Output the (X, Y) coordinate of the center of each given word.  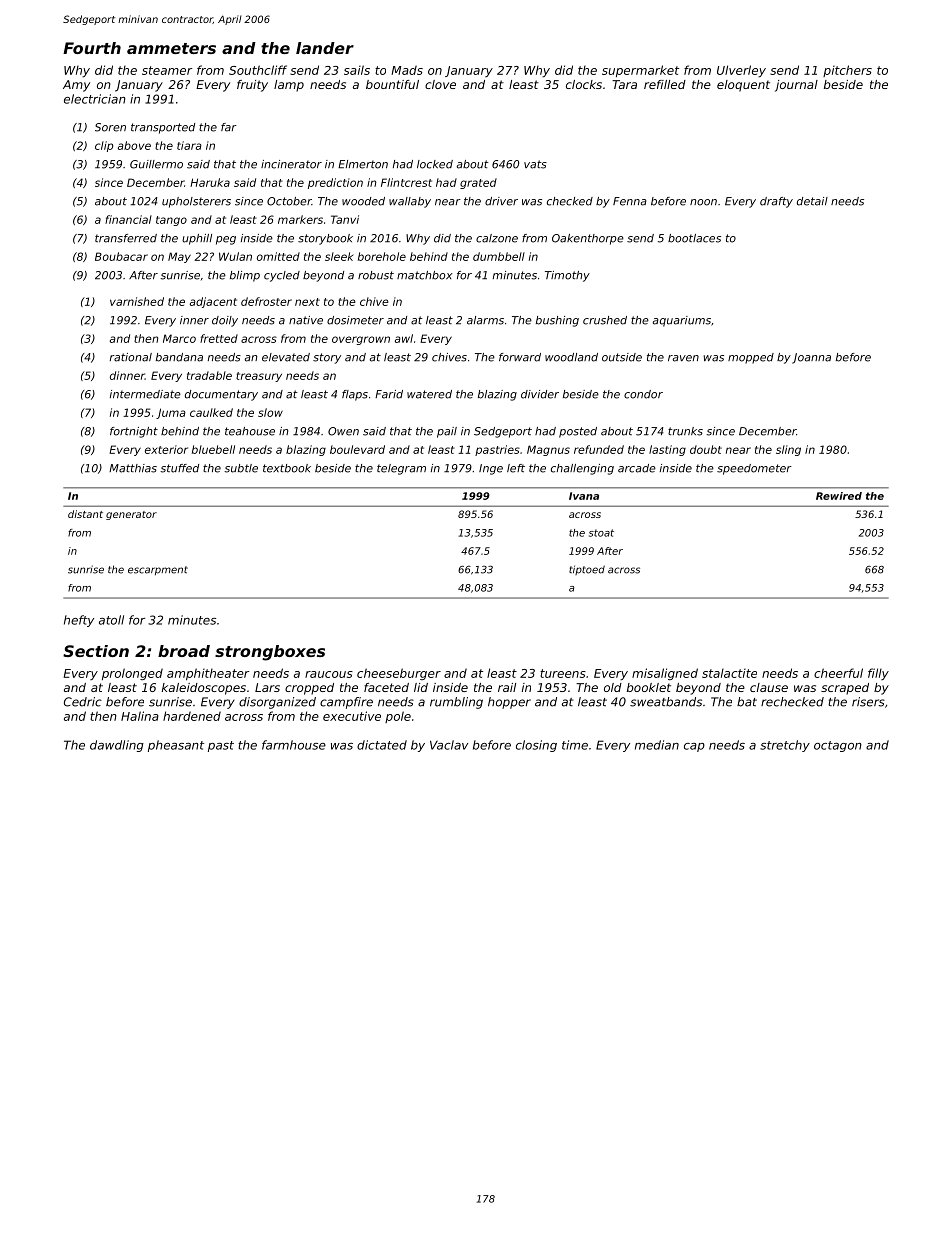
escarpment (158, 570)
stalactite (729, 673)
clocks (584, 84)
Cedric (83, 702)
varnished (137, 301)
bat (747, 702)
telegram (401, 469)
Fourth (92, 48)
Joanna (811, 358)
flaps (355, 395)
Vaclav (449, 745)
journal (796, 86)
